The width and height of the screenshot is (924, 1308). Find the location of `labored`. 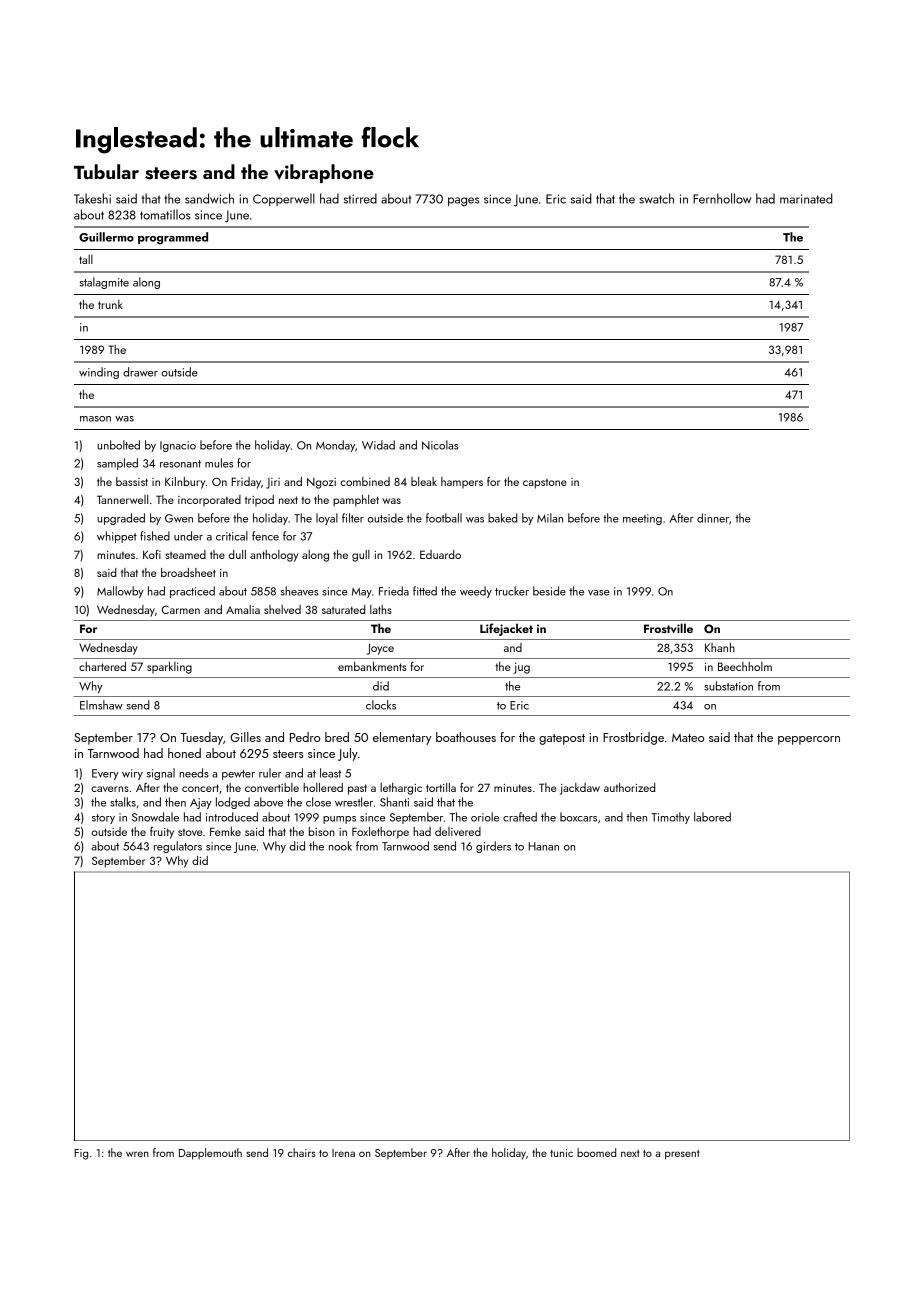

labored is located at coordinates (712, 817).
